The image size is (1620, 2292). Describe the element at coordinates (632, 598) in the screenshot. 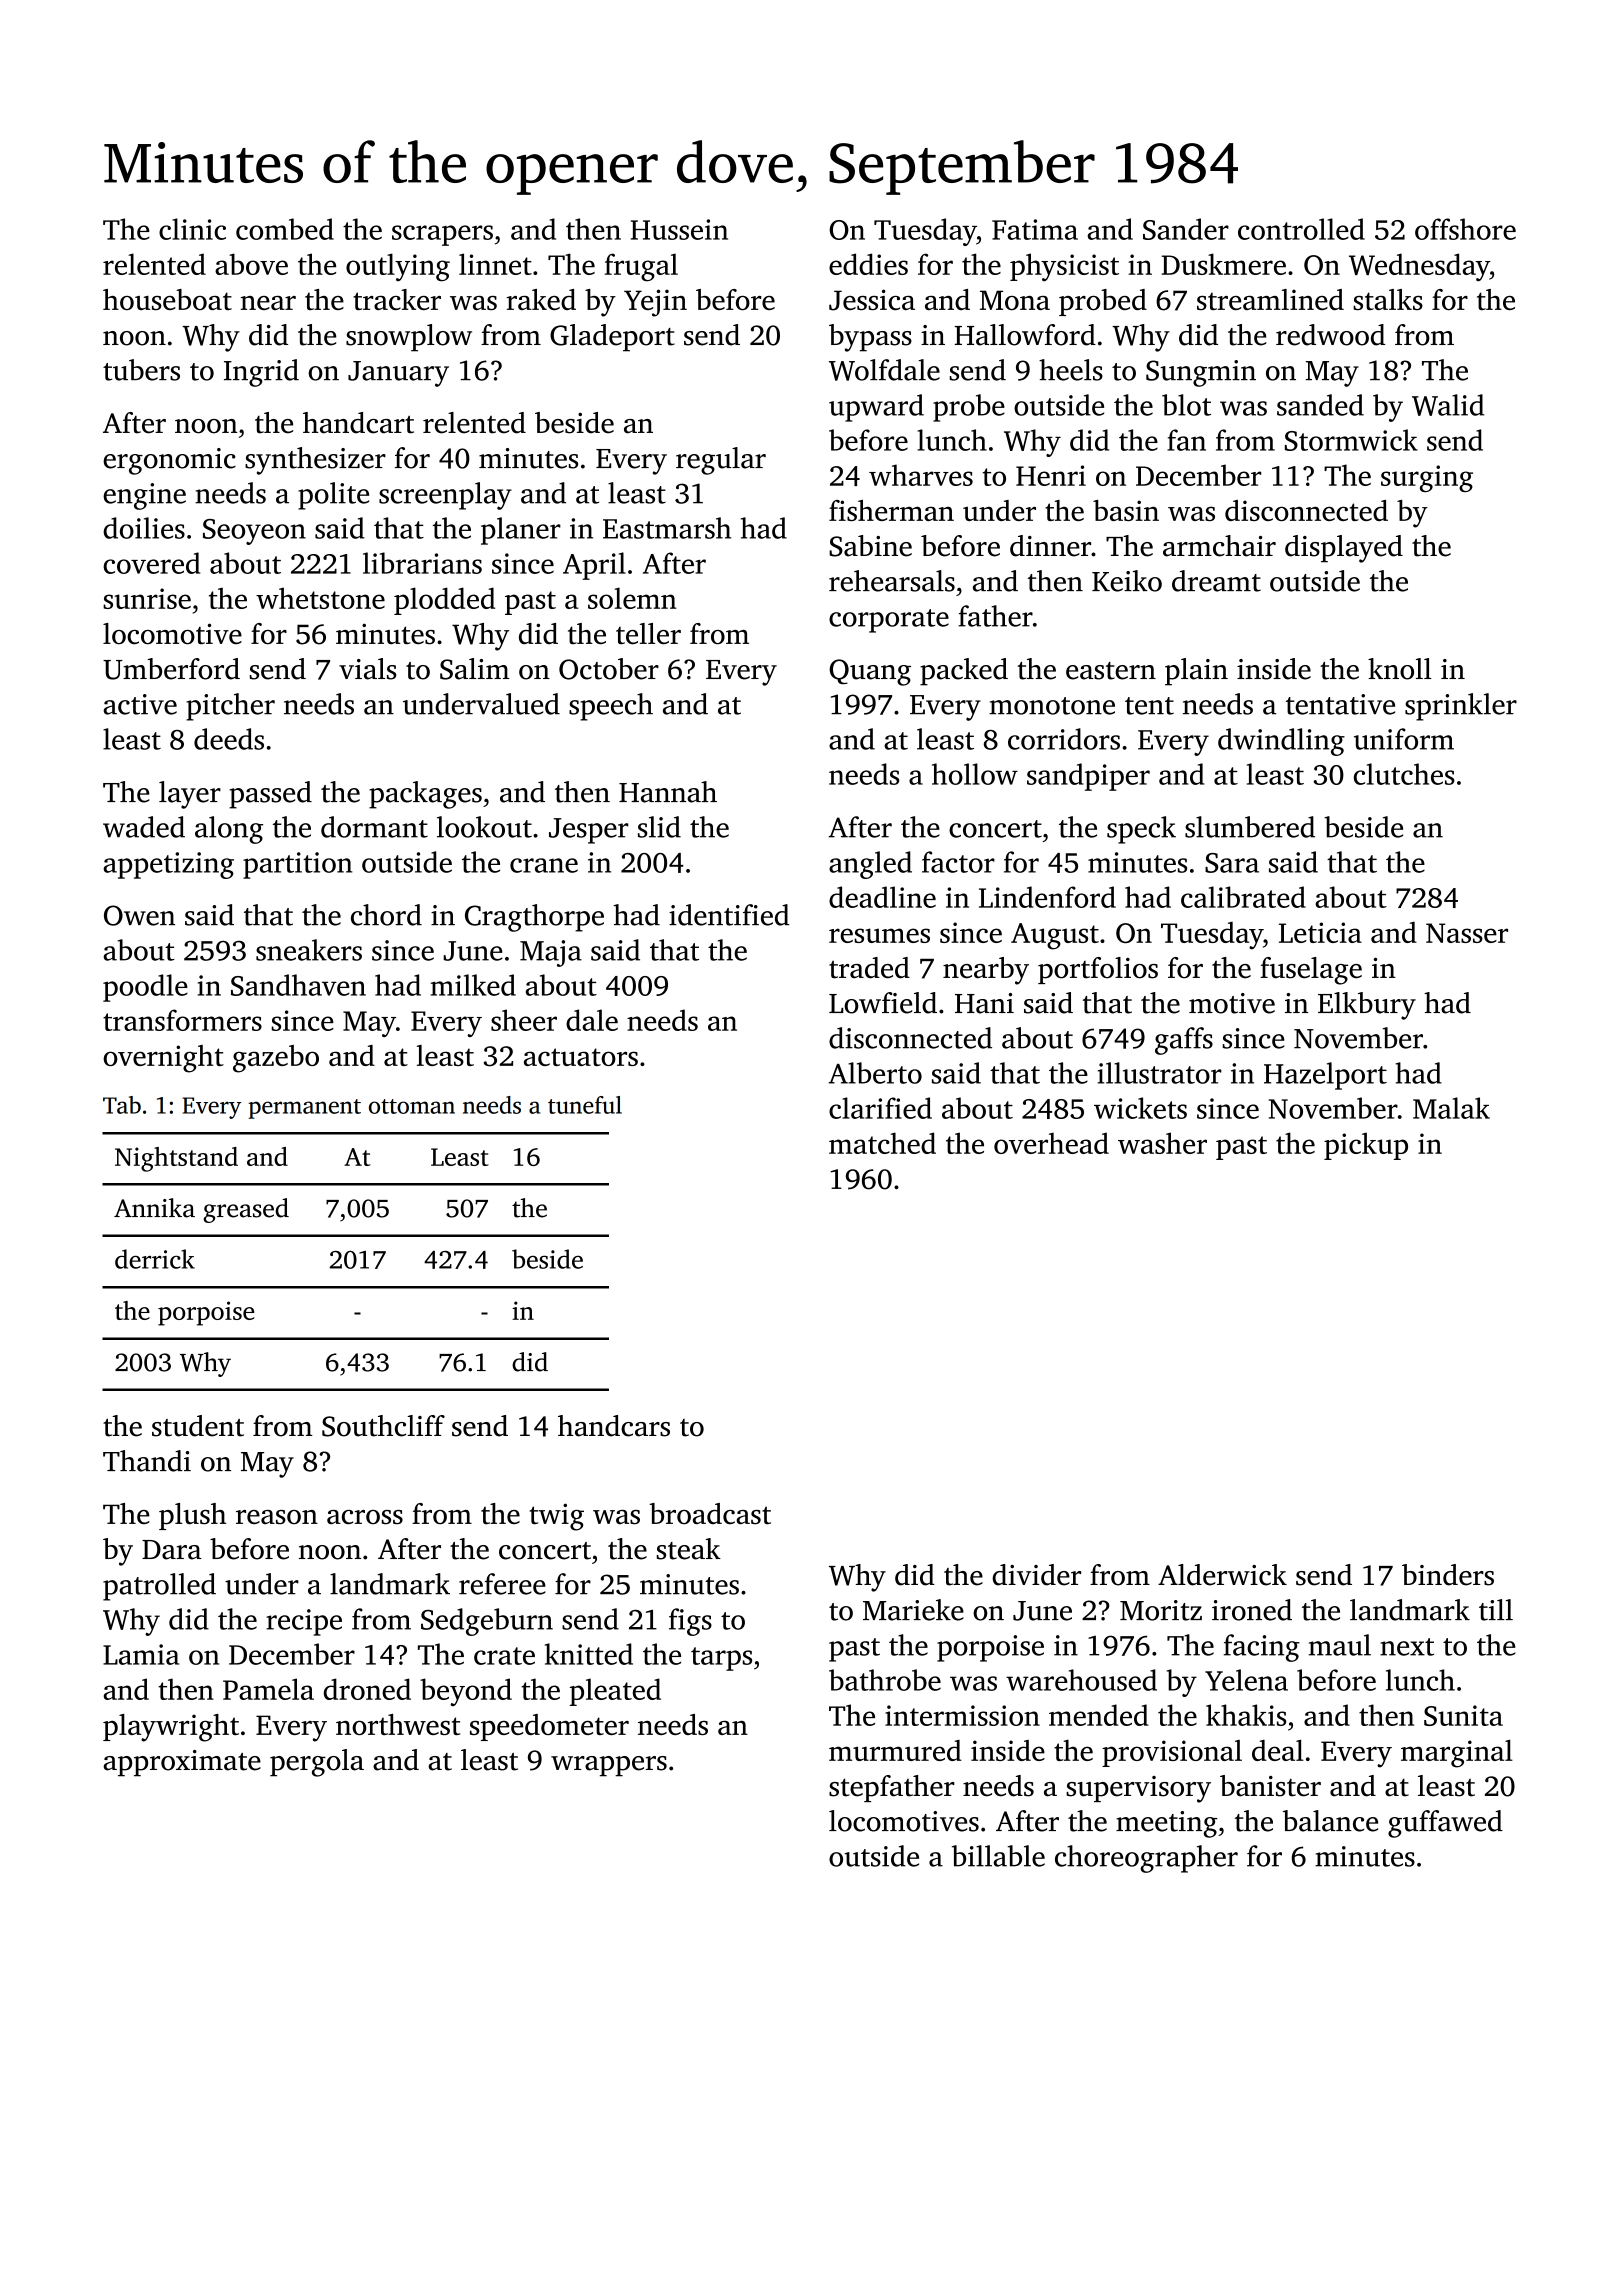

I see `solemn` at that location.
